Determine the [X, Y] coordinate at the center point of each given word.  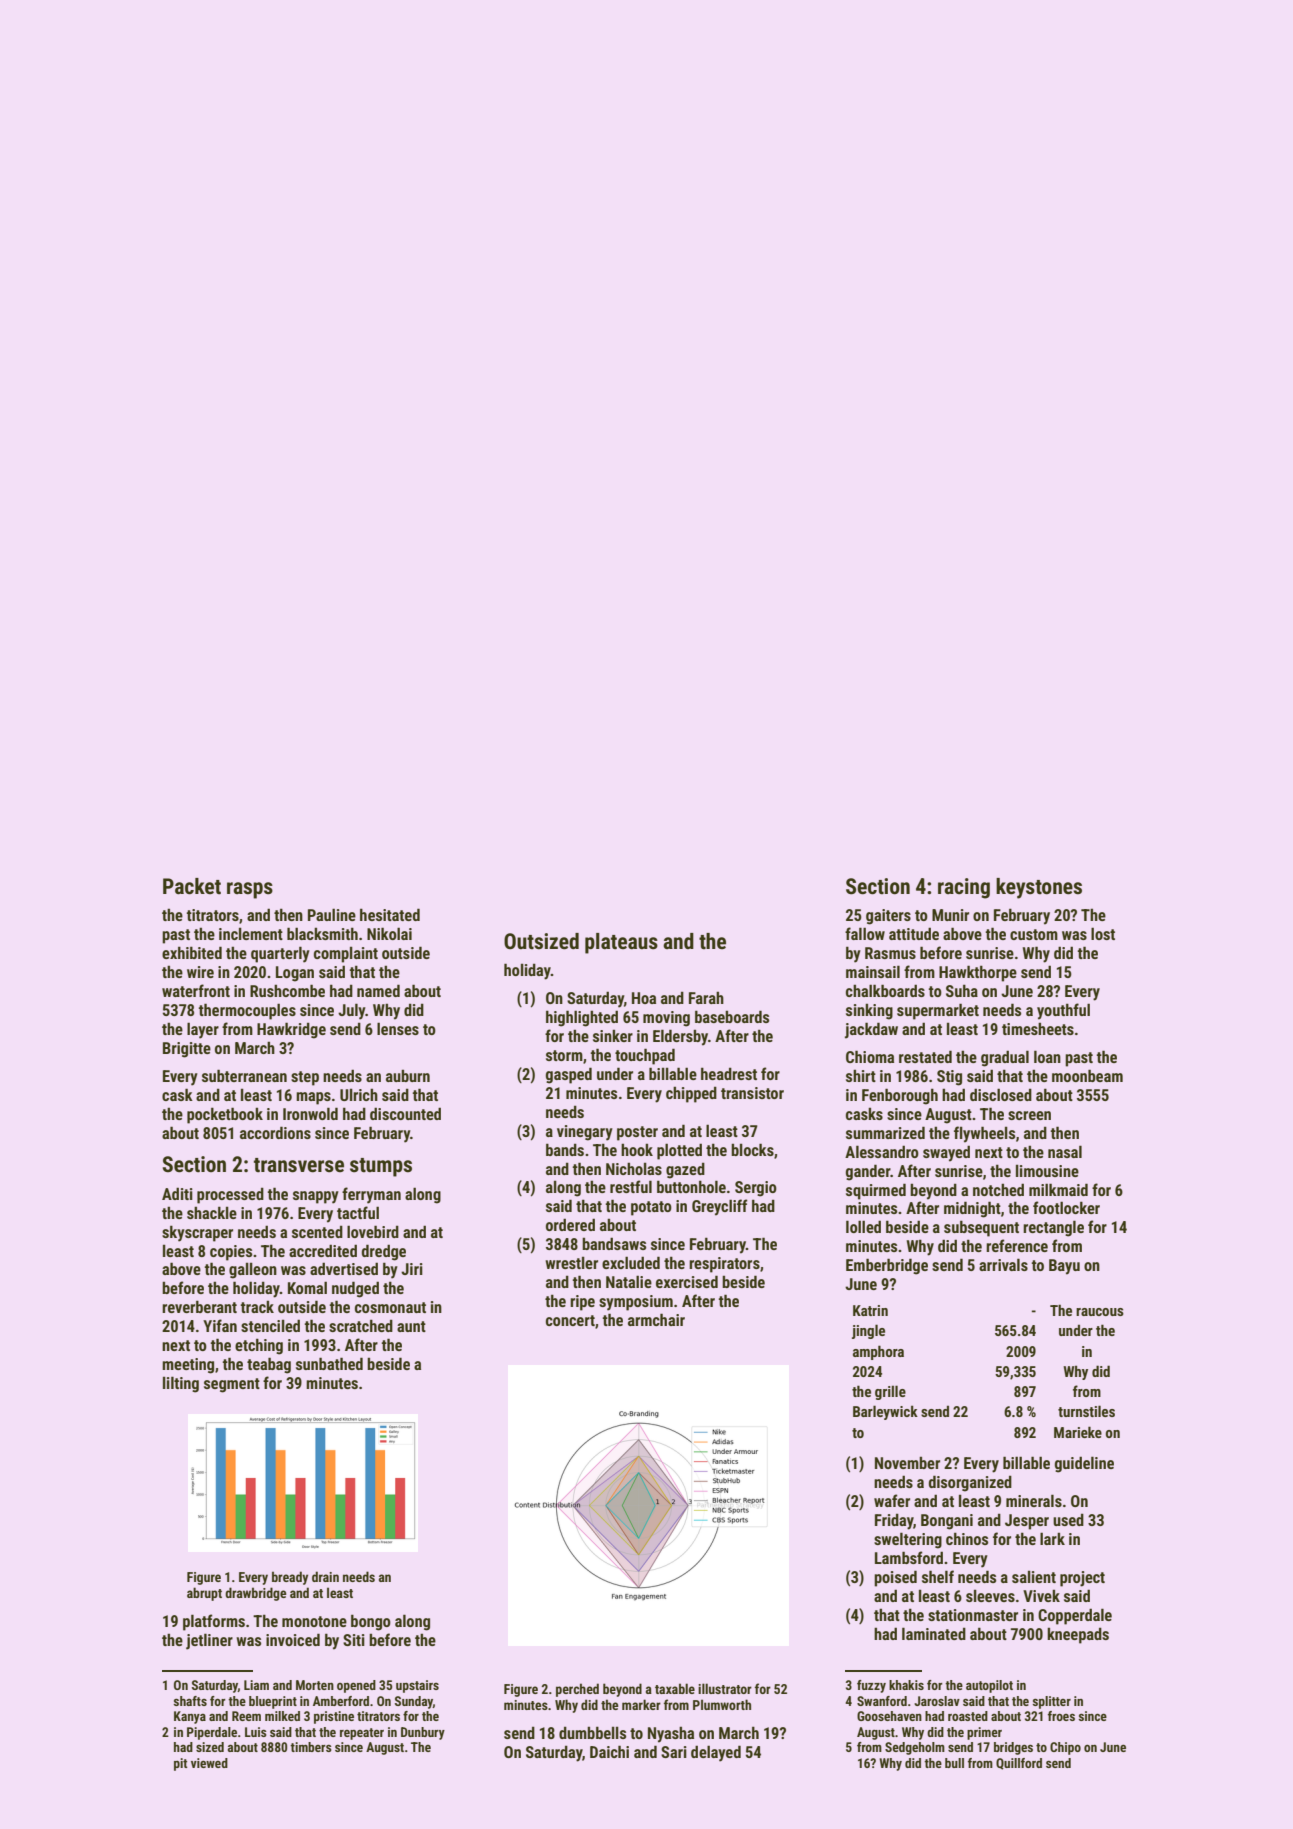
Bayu [1064, 1267]
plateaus [621, 943]
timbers [311, 1747]
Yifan [220, 1325]
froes [1061, 1716]
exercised [687, 1281]
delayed [716, 1753]
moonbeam [1087, 1075]
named [378, 990]
